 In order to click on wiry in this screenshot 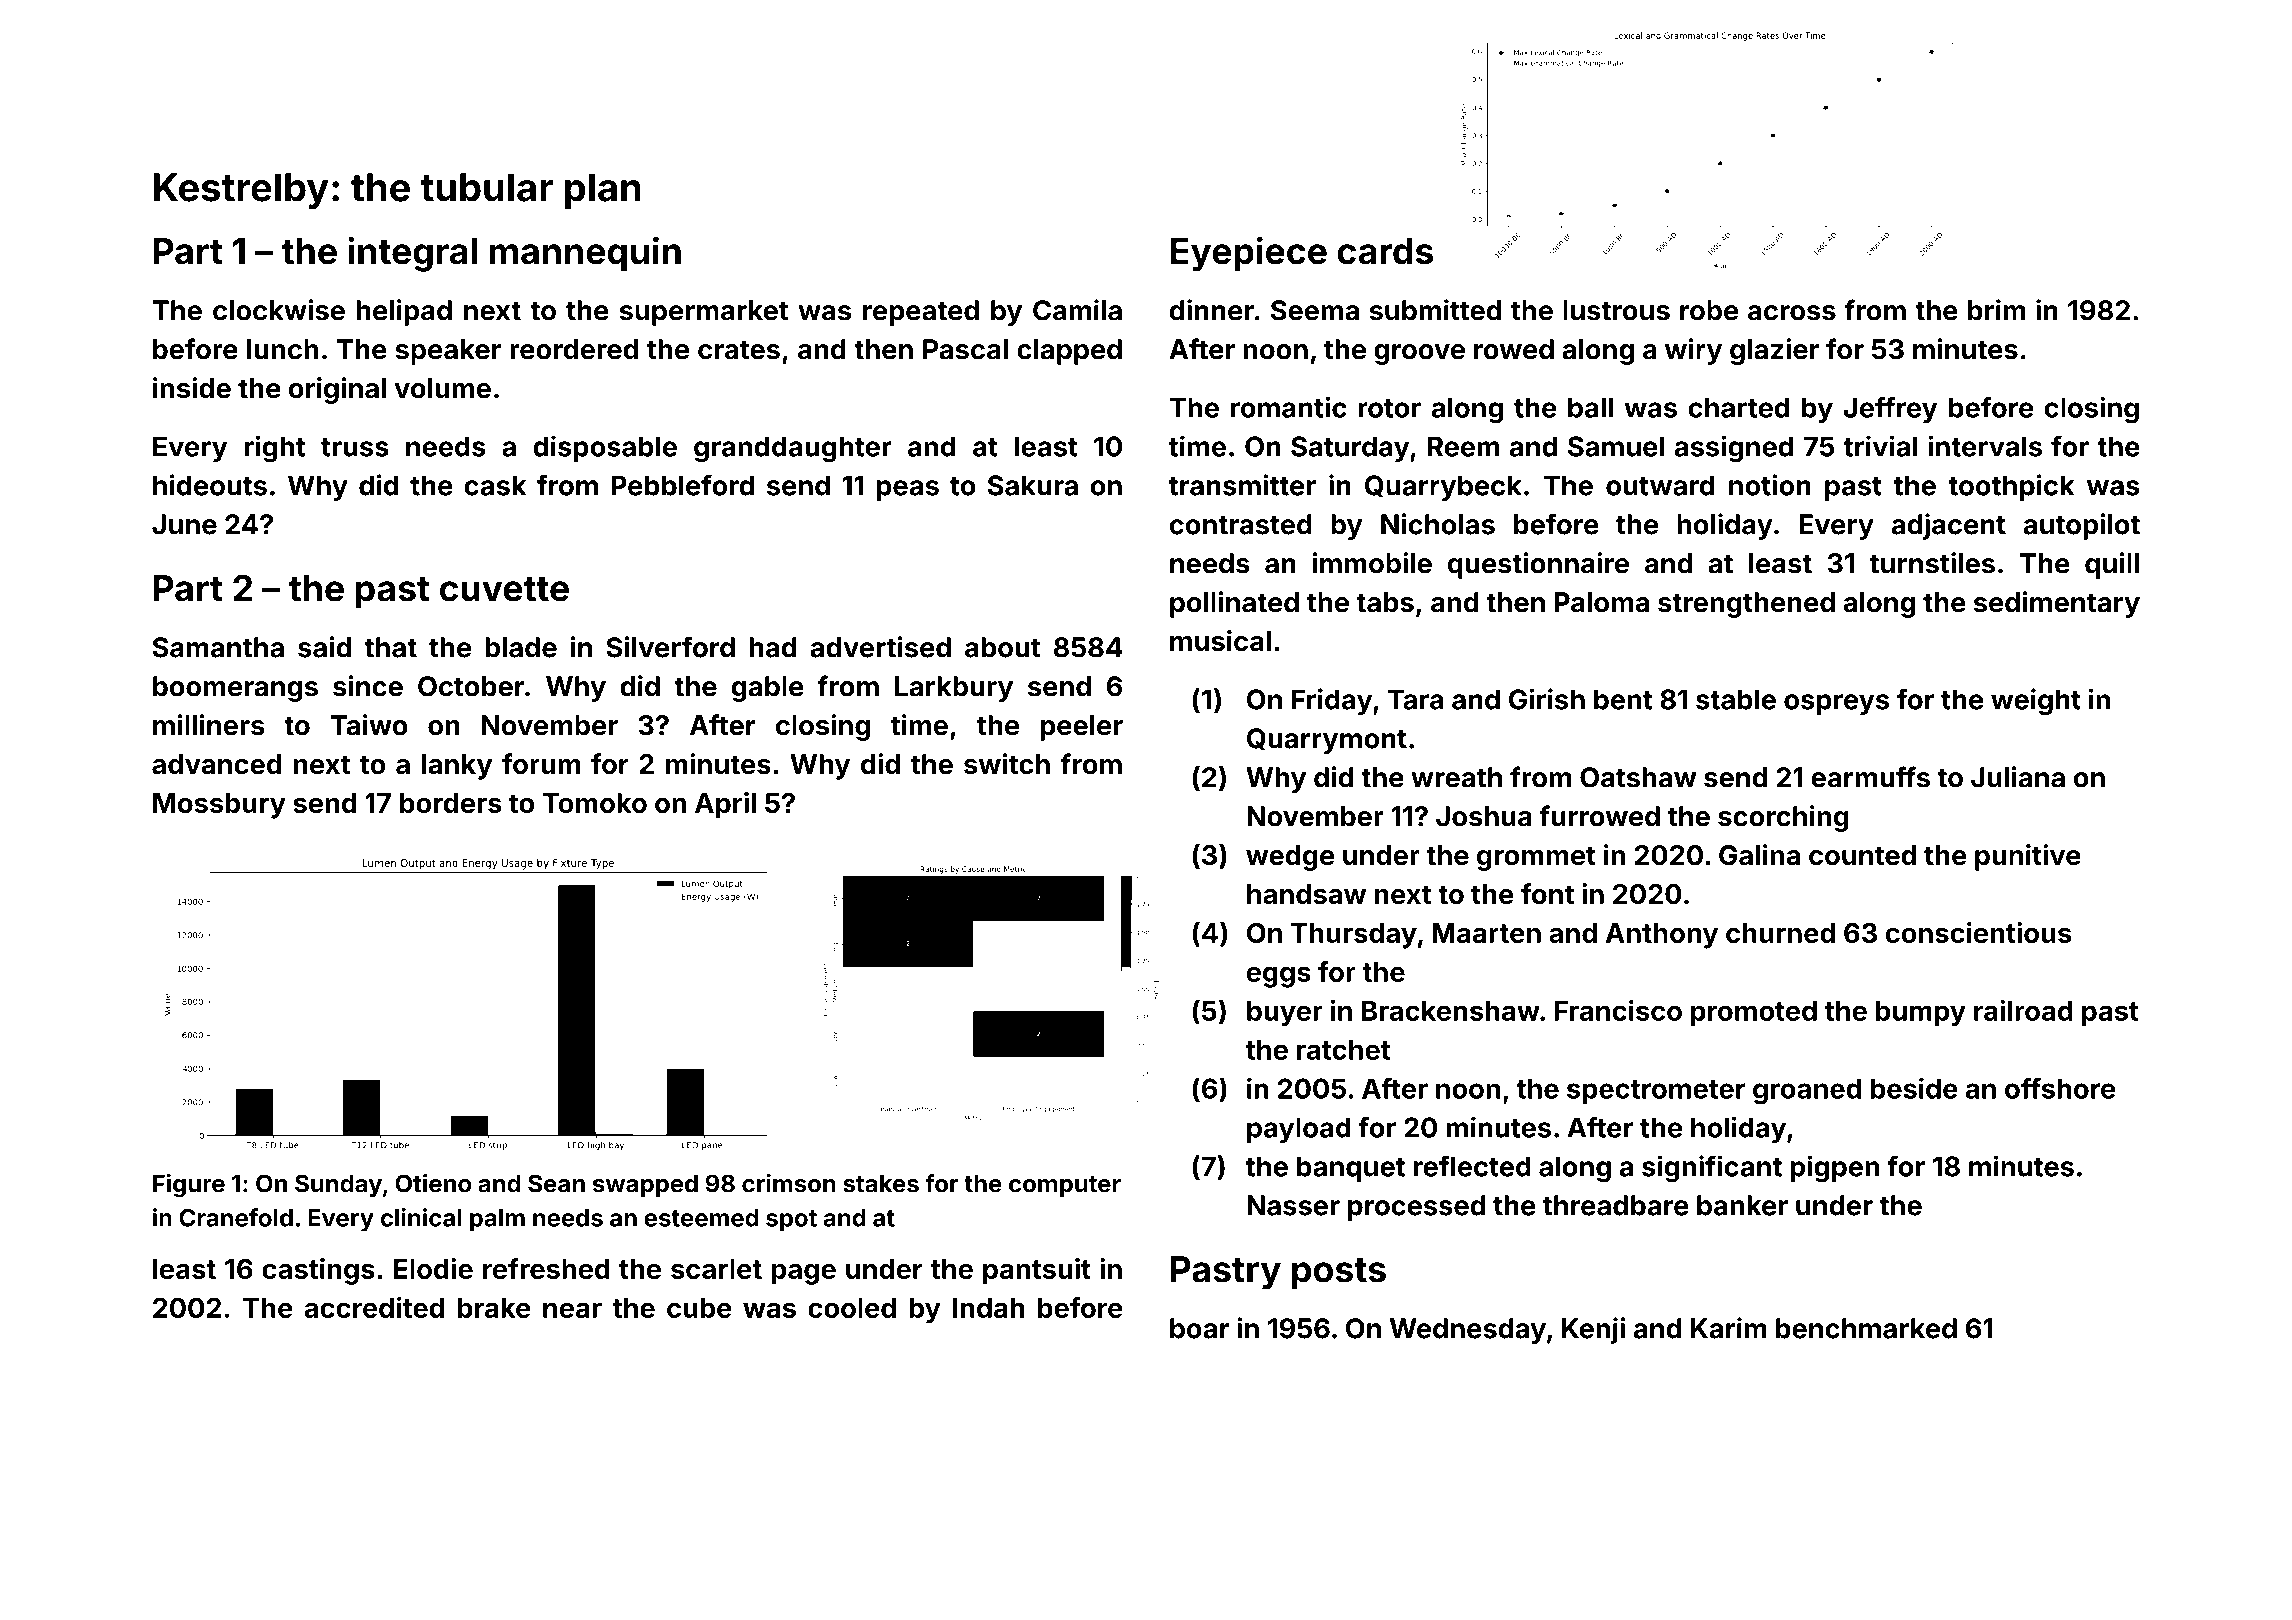, I will do `click(1693, 351)`.
